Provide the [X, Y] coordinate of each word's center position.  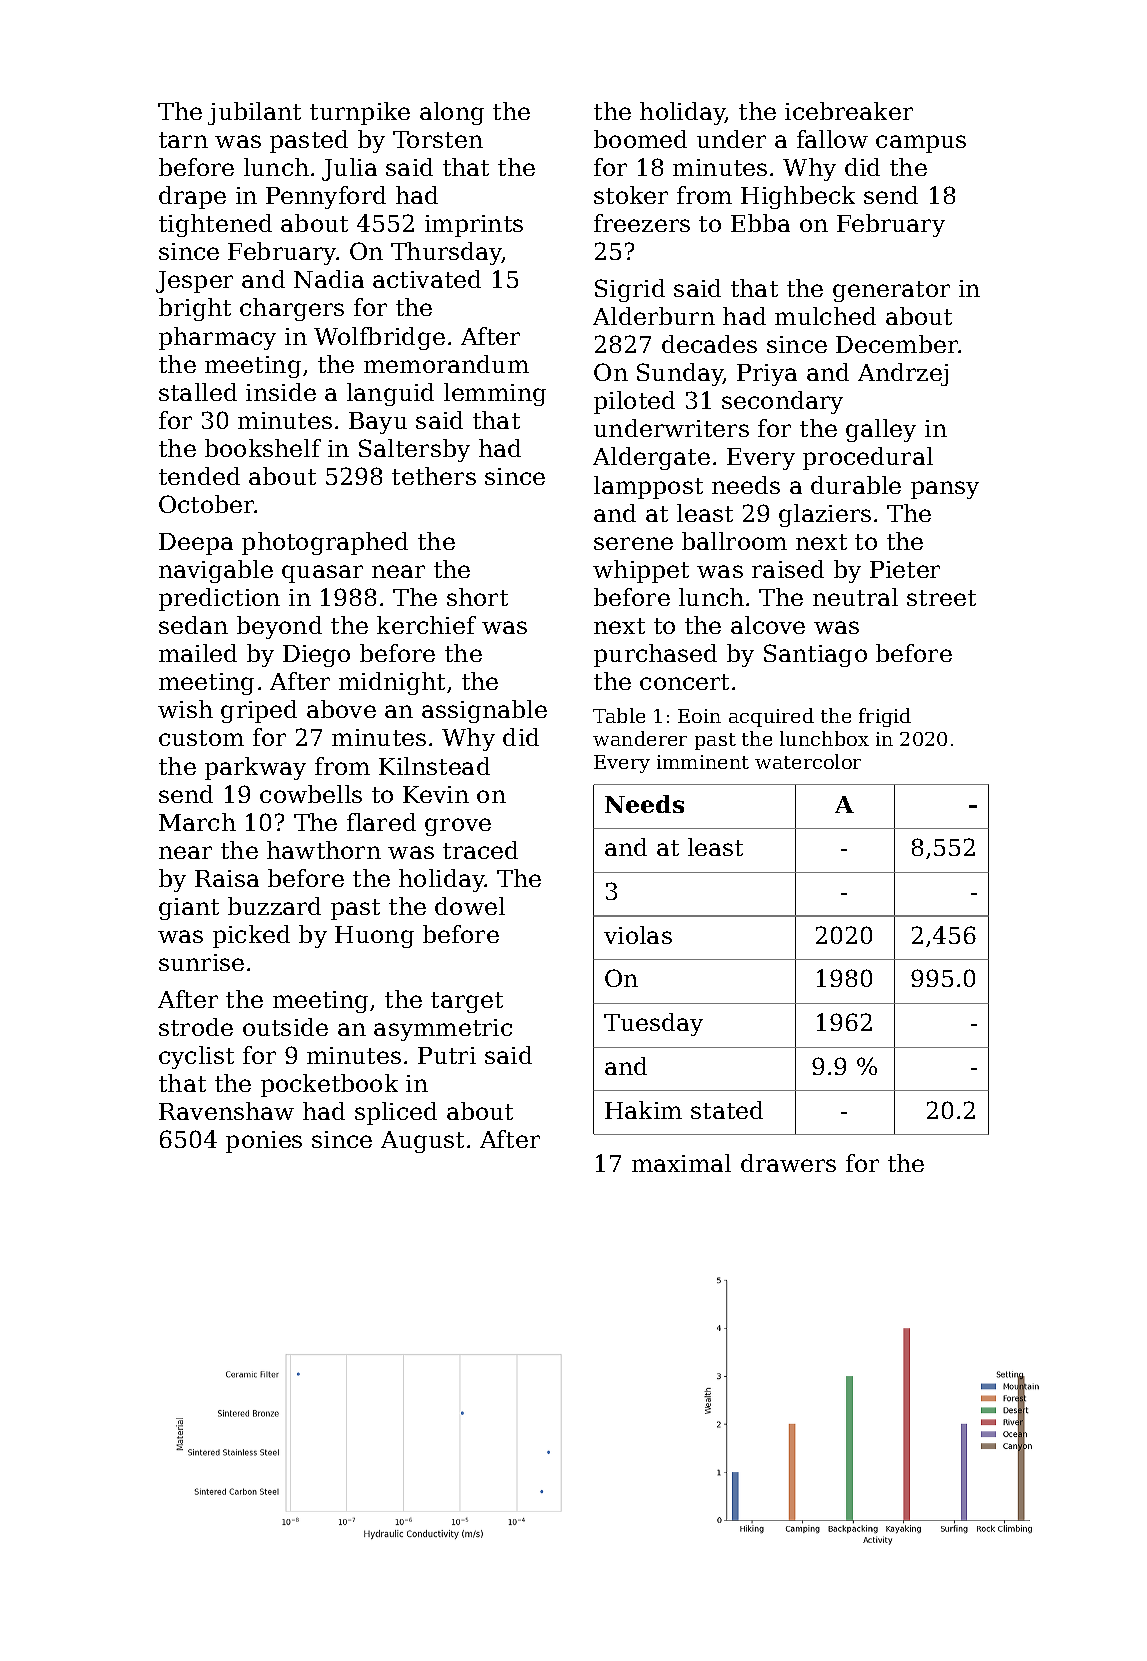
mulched [825, 316]
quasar [322, 574]
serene [633, 543]
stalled [198, 392]
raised [788, 569]
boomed [640, 139]
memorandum [446, 364]
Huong [374, 937]
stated [727, 1110]
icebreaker [849, 111]
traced [480, 850]
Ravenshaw [226, 1111]
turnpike [360, 113]
